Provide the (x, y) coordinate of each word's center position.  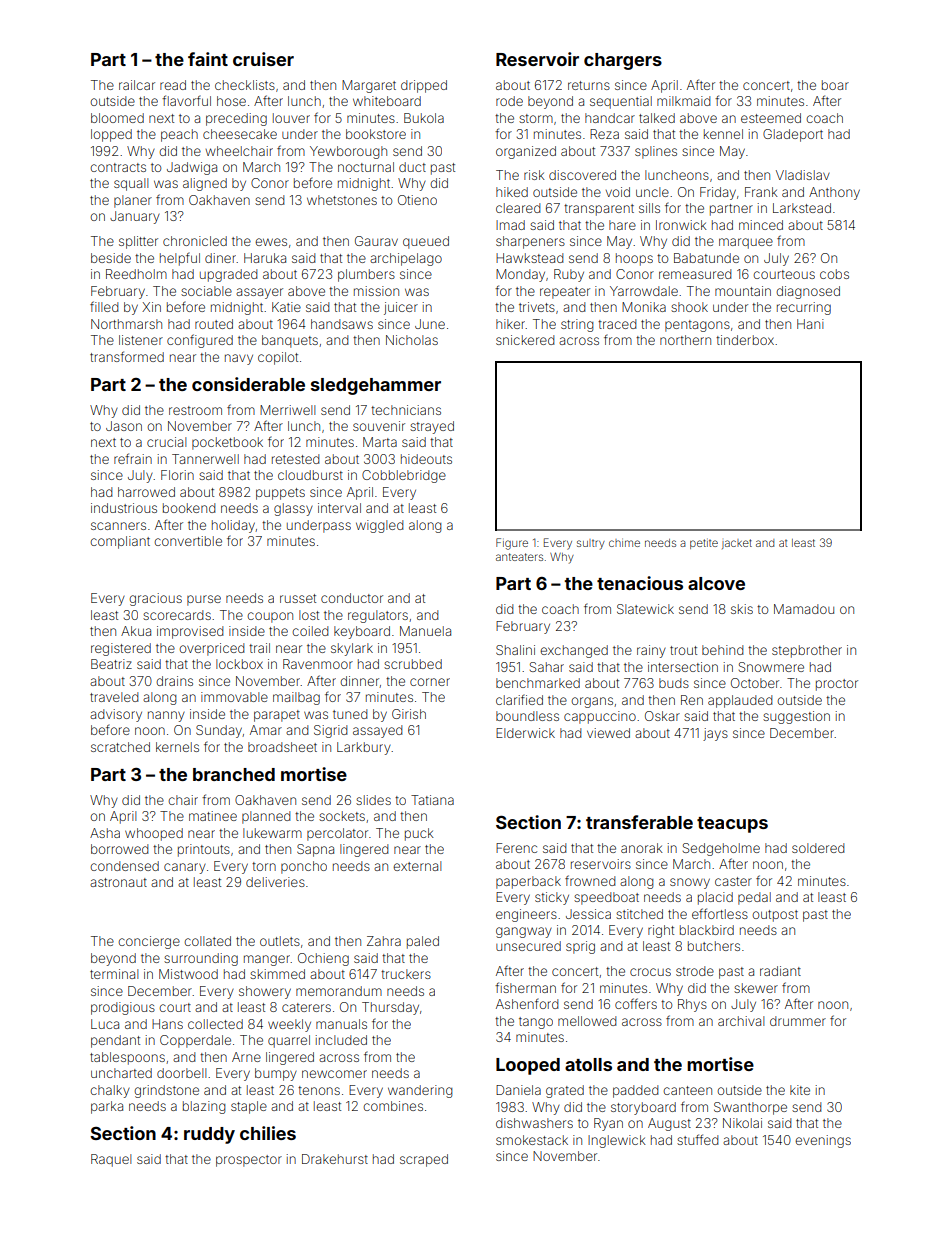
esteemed (771, 118)
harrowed (146, 492)
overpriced (211, 649)
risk (534, 175)
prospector (249, 1161)
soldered (818, 848)
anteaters (519, 557)
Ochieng (323, 959)
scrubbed (413, 664)
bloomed (117, 118)
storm (536, 118)
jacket (737, 544)
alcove (716, 583)
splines (656, 152)
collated (207, 941)
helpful (180, 259)
